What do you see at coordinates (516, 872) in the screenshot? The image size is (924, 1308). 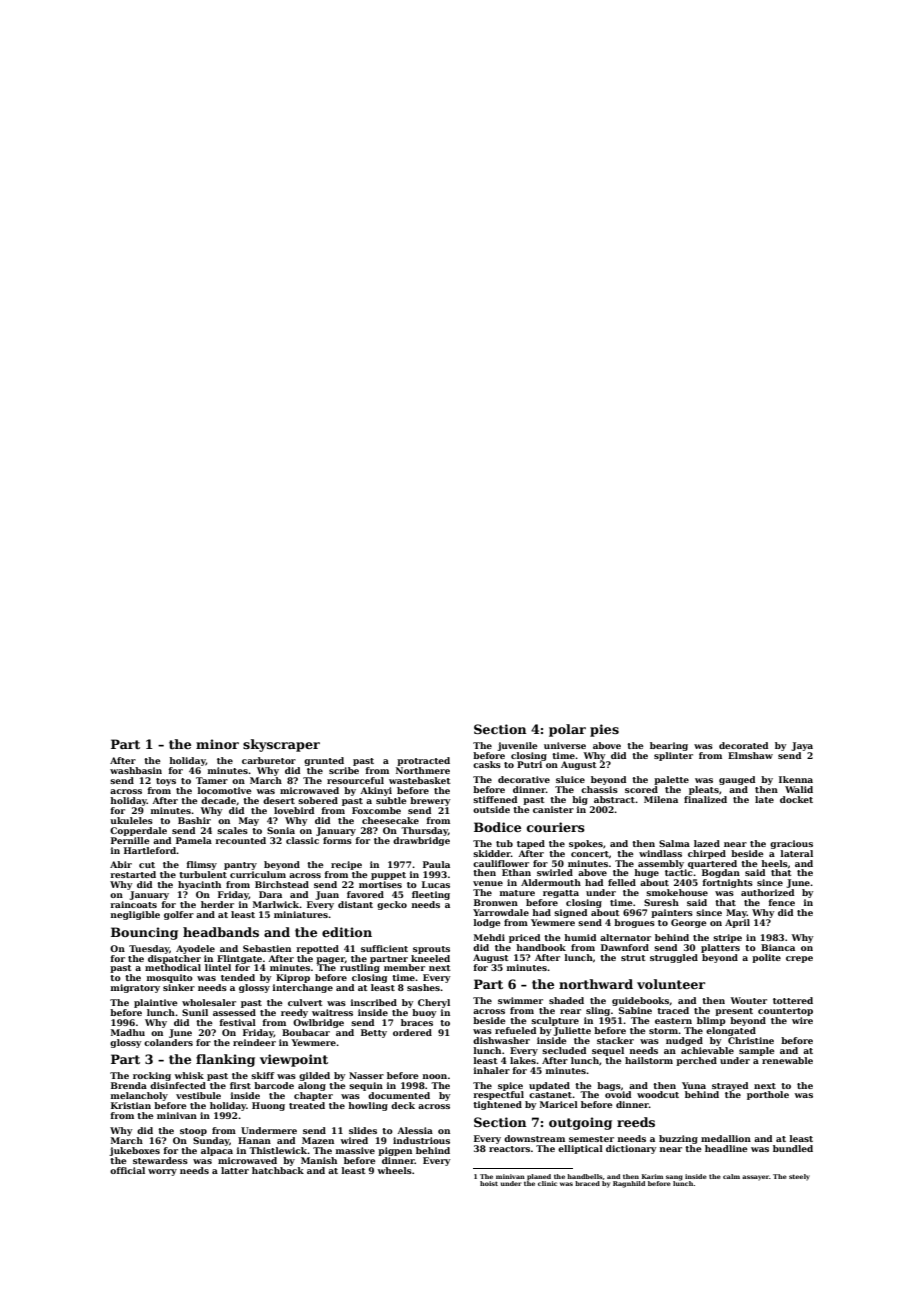 I see `Ethan` at bounding box center [516, 872].
